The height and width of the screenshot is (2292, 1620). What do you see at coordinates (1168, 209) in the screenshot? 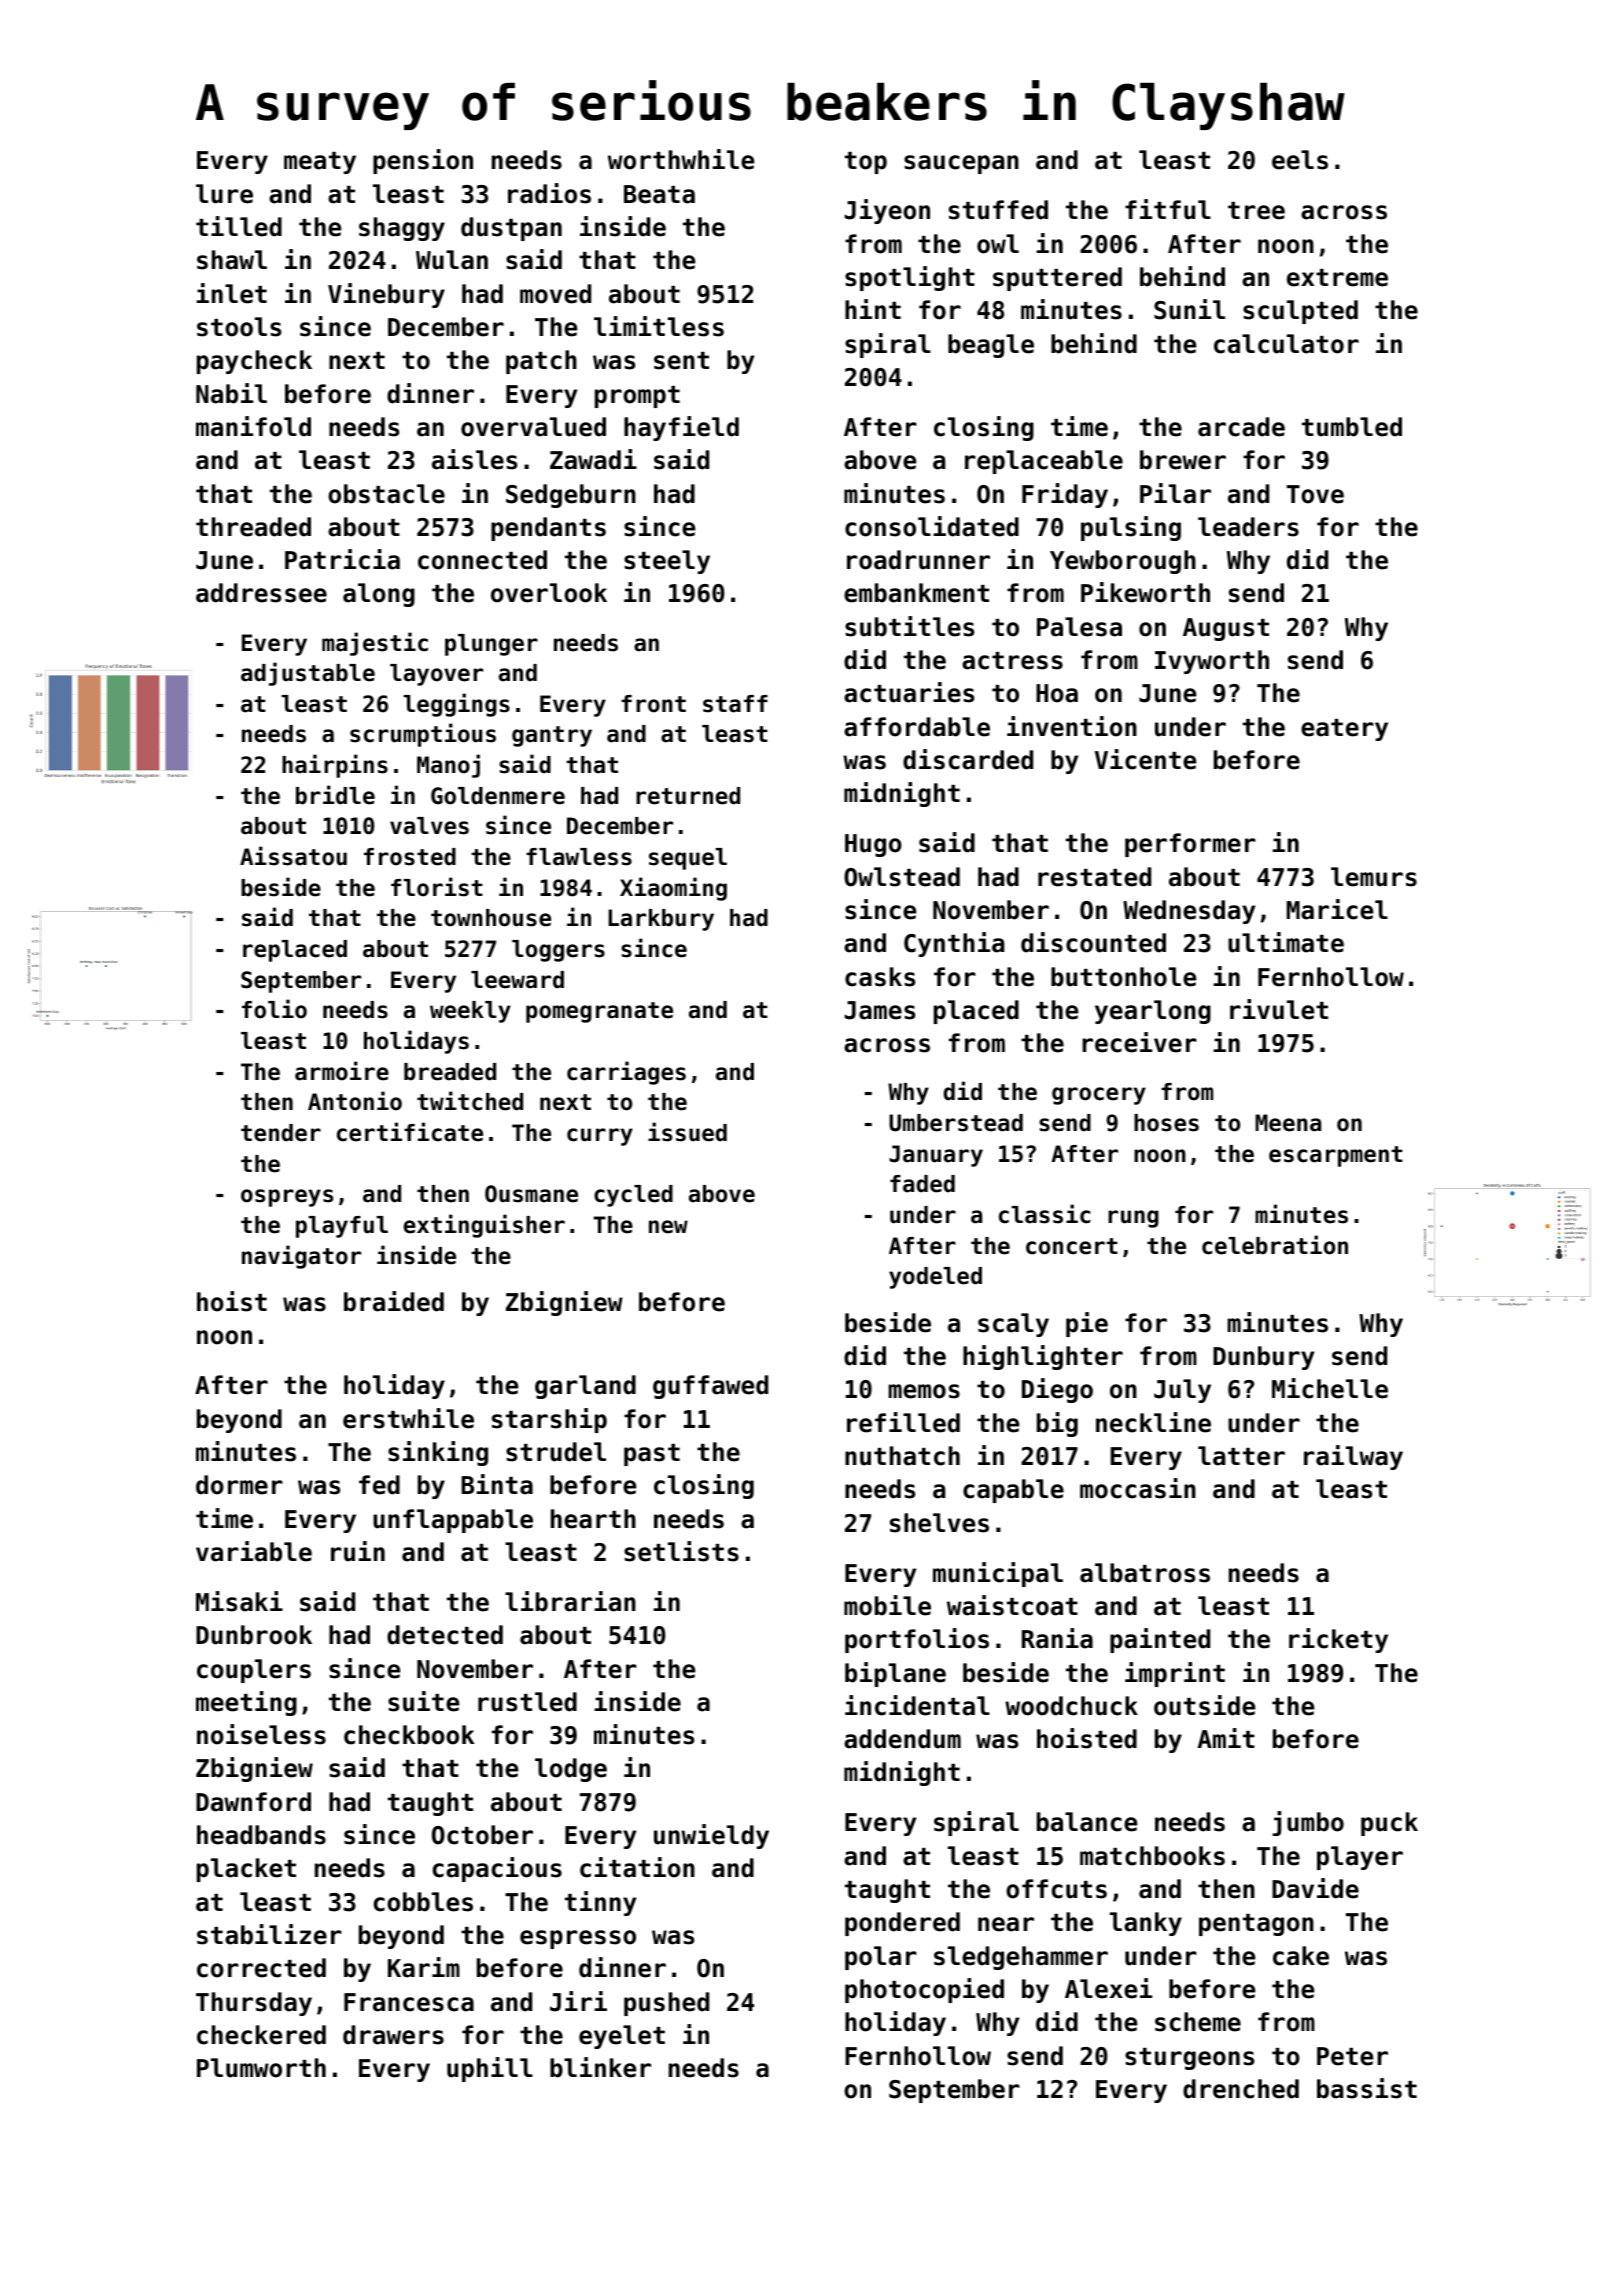
I see `fitful` at bounding box center [1168, 209].
